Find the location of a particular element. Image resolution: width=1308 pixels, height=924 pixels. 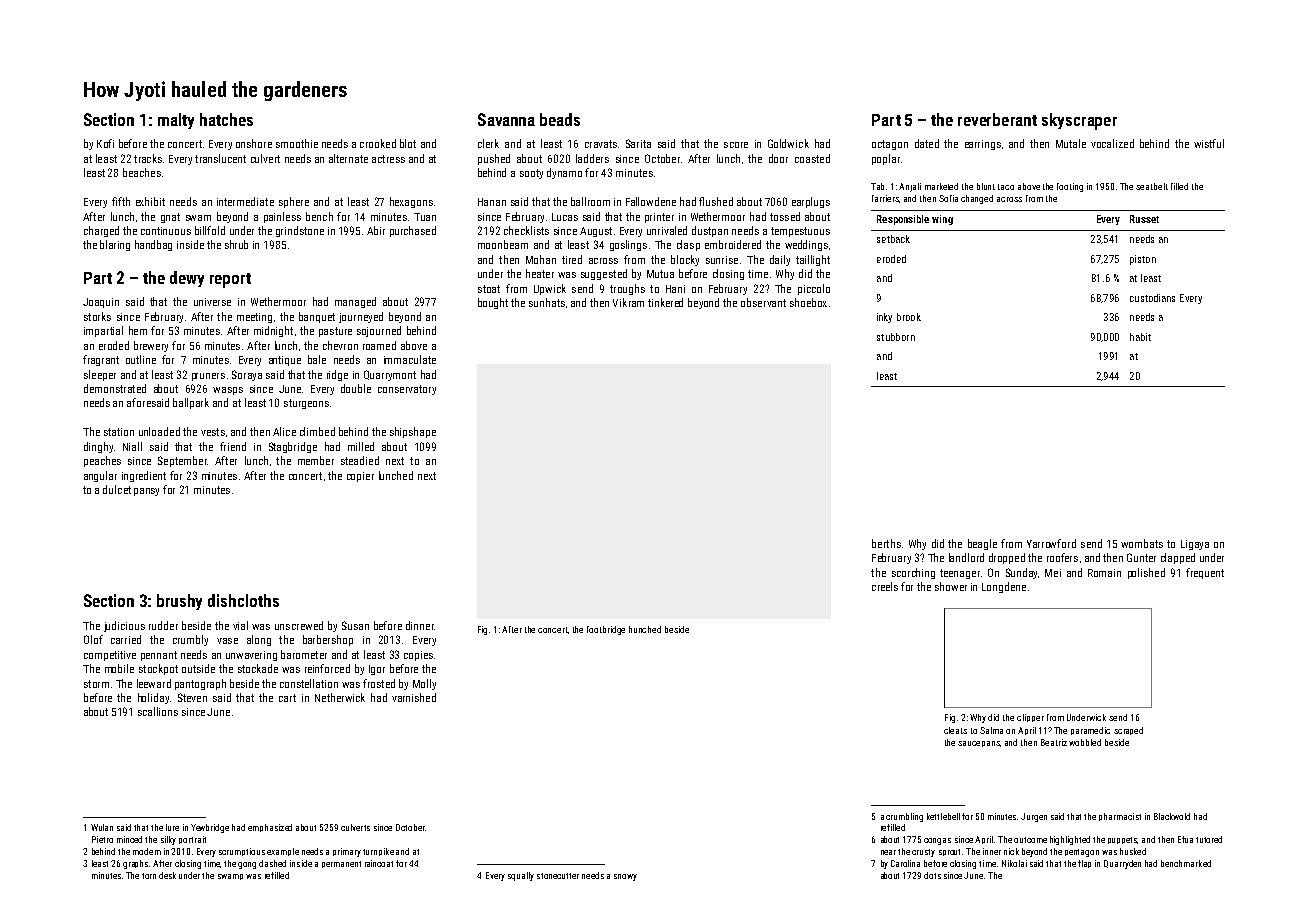

beagle is located at coordinates (982, 544).
